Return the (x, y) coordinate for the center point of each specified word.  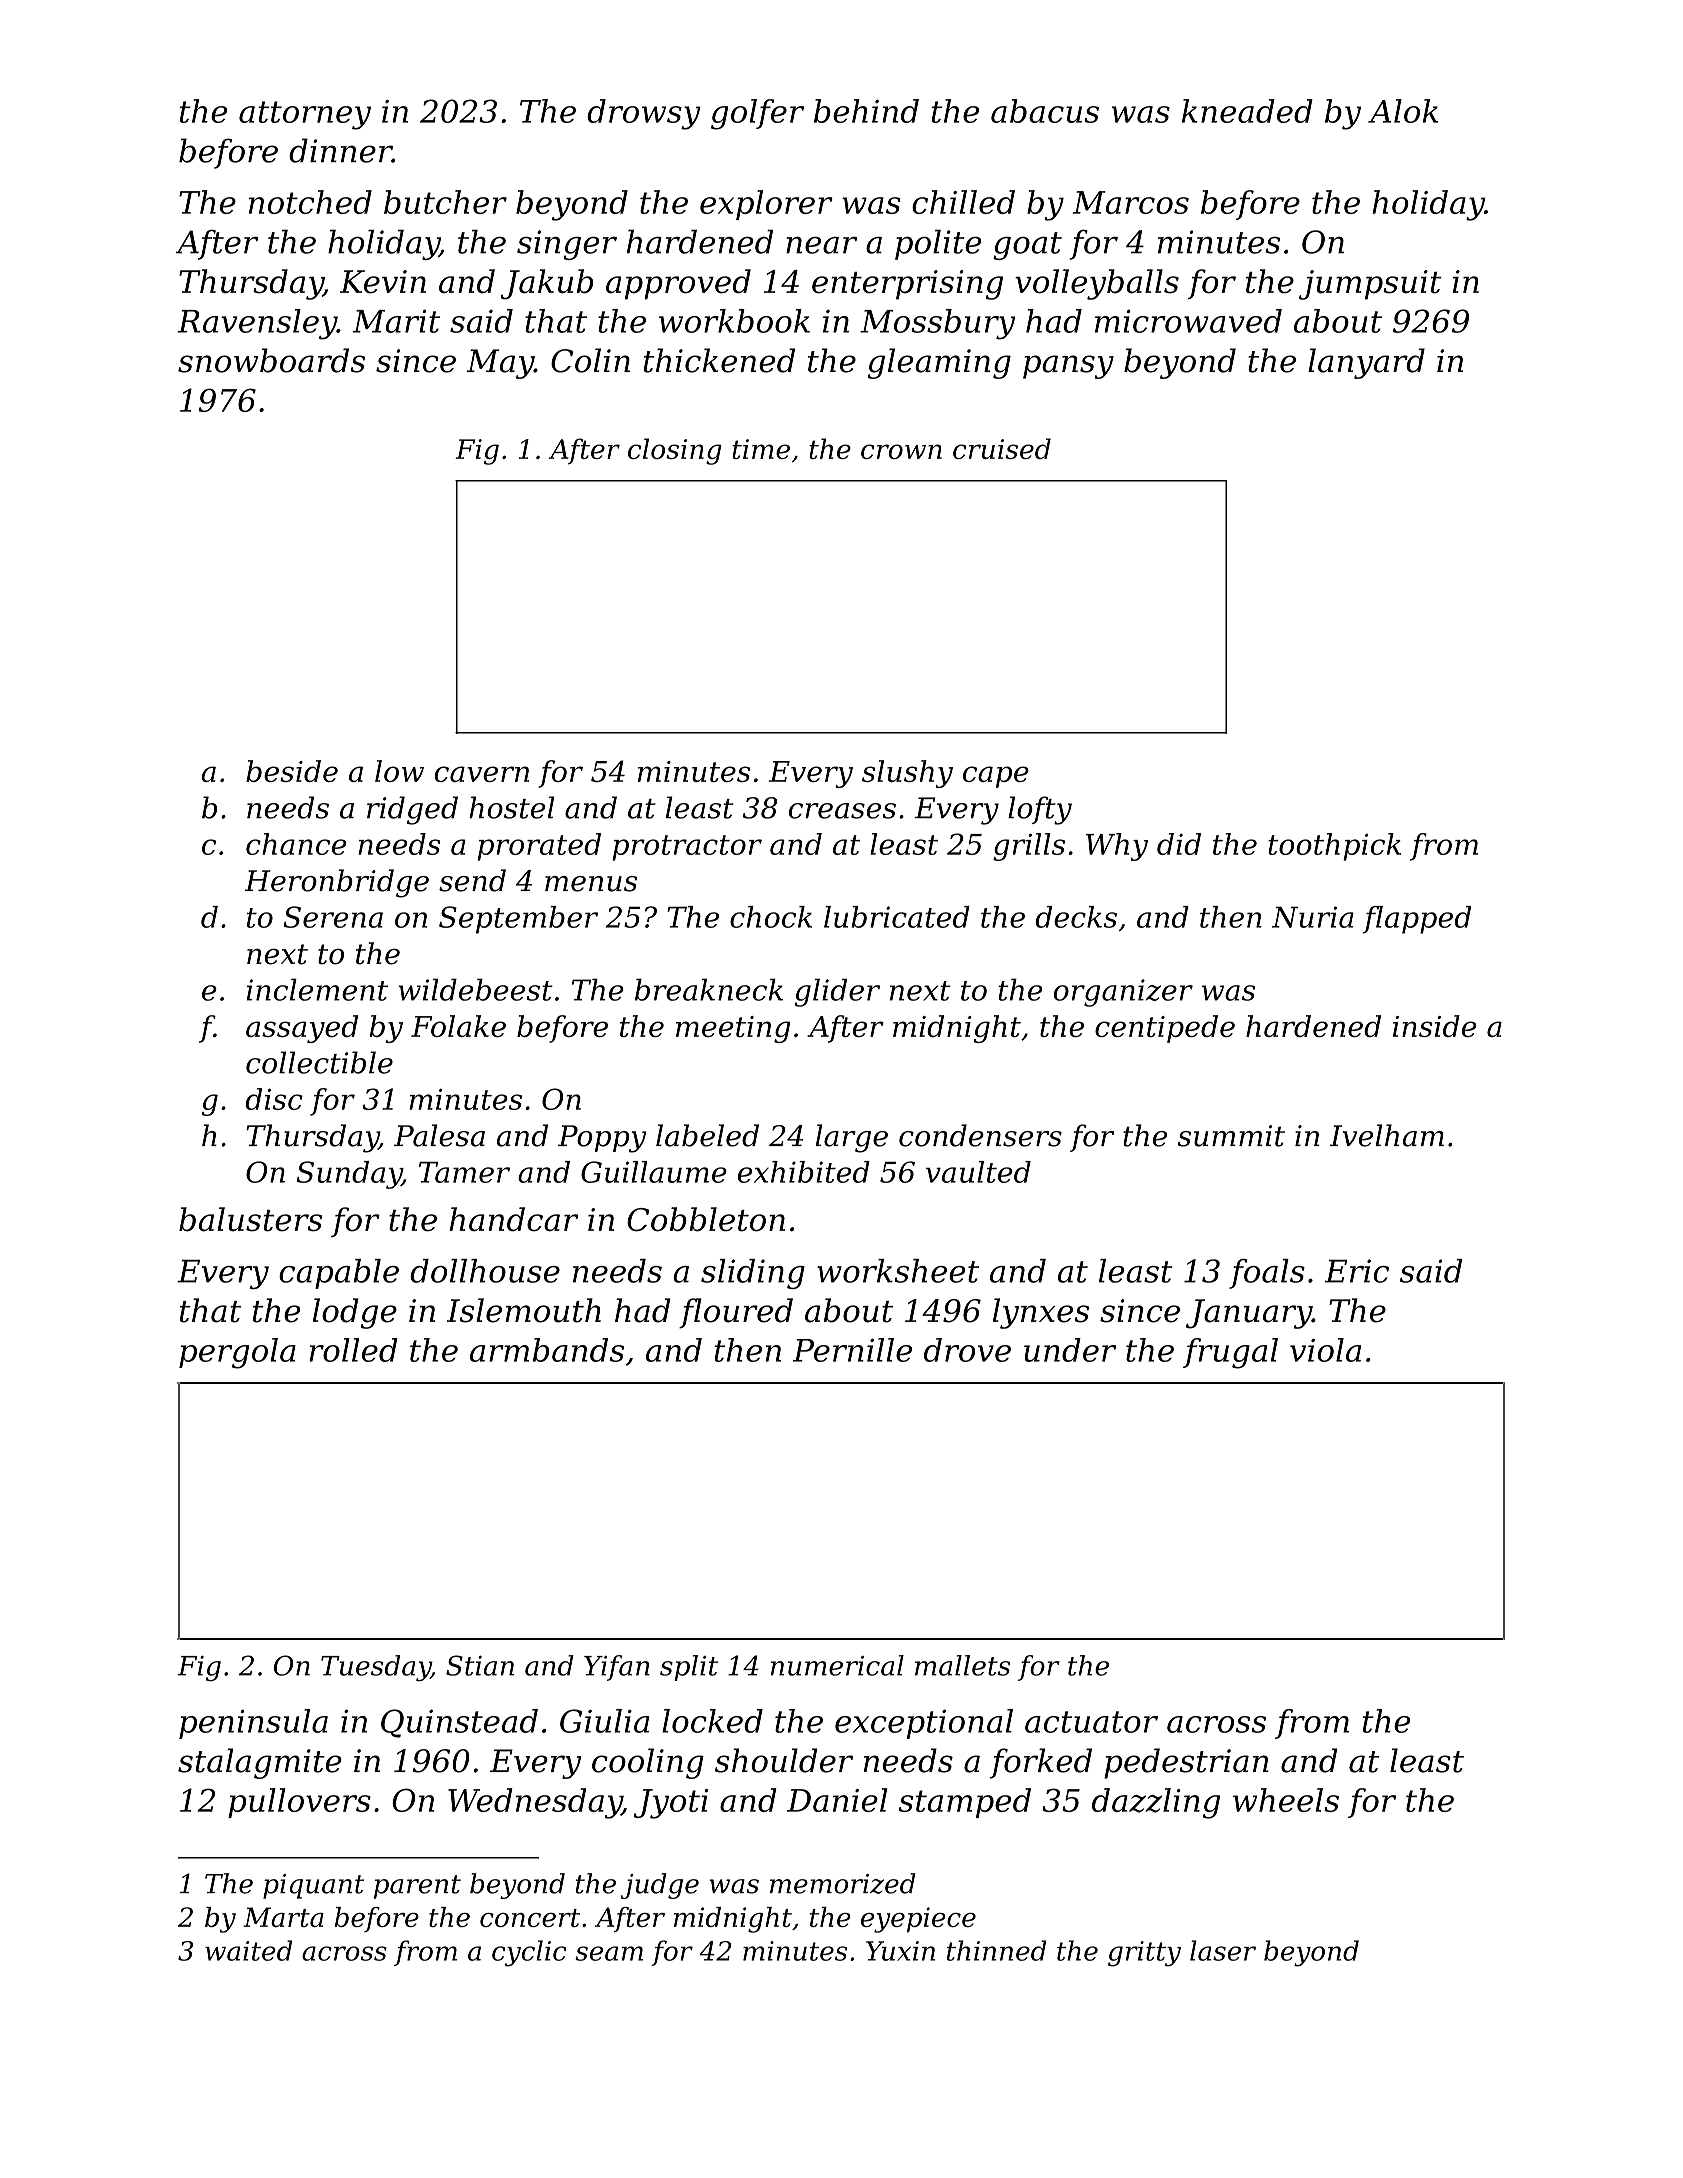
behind (866, 111)
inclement (317, 989)
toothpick (1334, 847)
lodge (355, 1313)
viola (1325, 1350)
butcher (445, 202)
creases (842, 811)
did (1179, 844)
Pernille (852, 1350)
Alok (1403, 111)
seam (609, 1953)
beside (292, 771)
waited (248, 1950)
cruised (1002, 448)
